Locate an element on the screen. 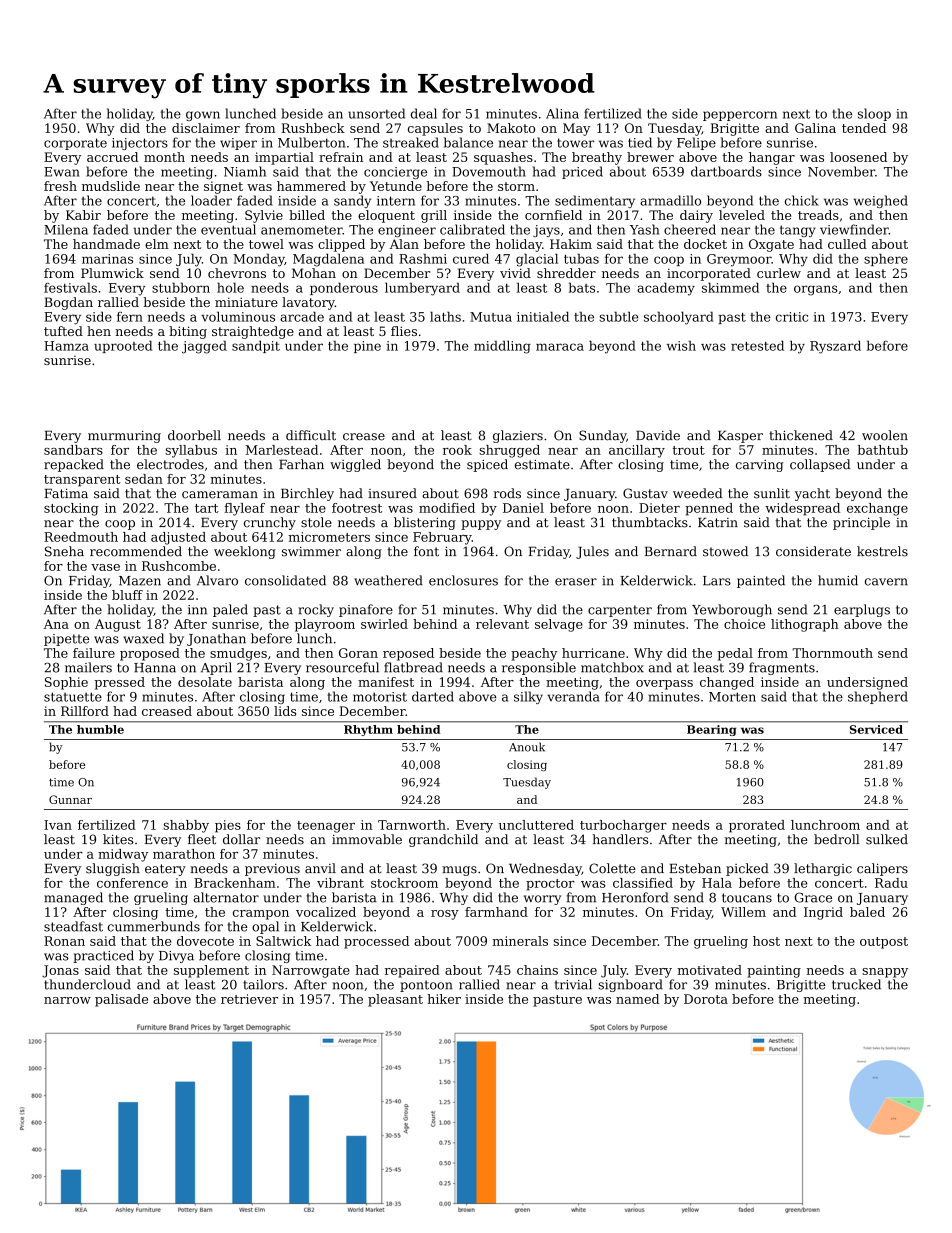 Image resolution: width=952 pixels, height=1233 pixels. sloop is located at coordinates (874, 114).
